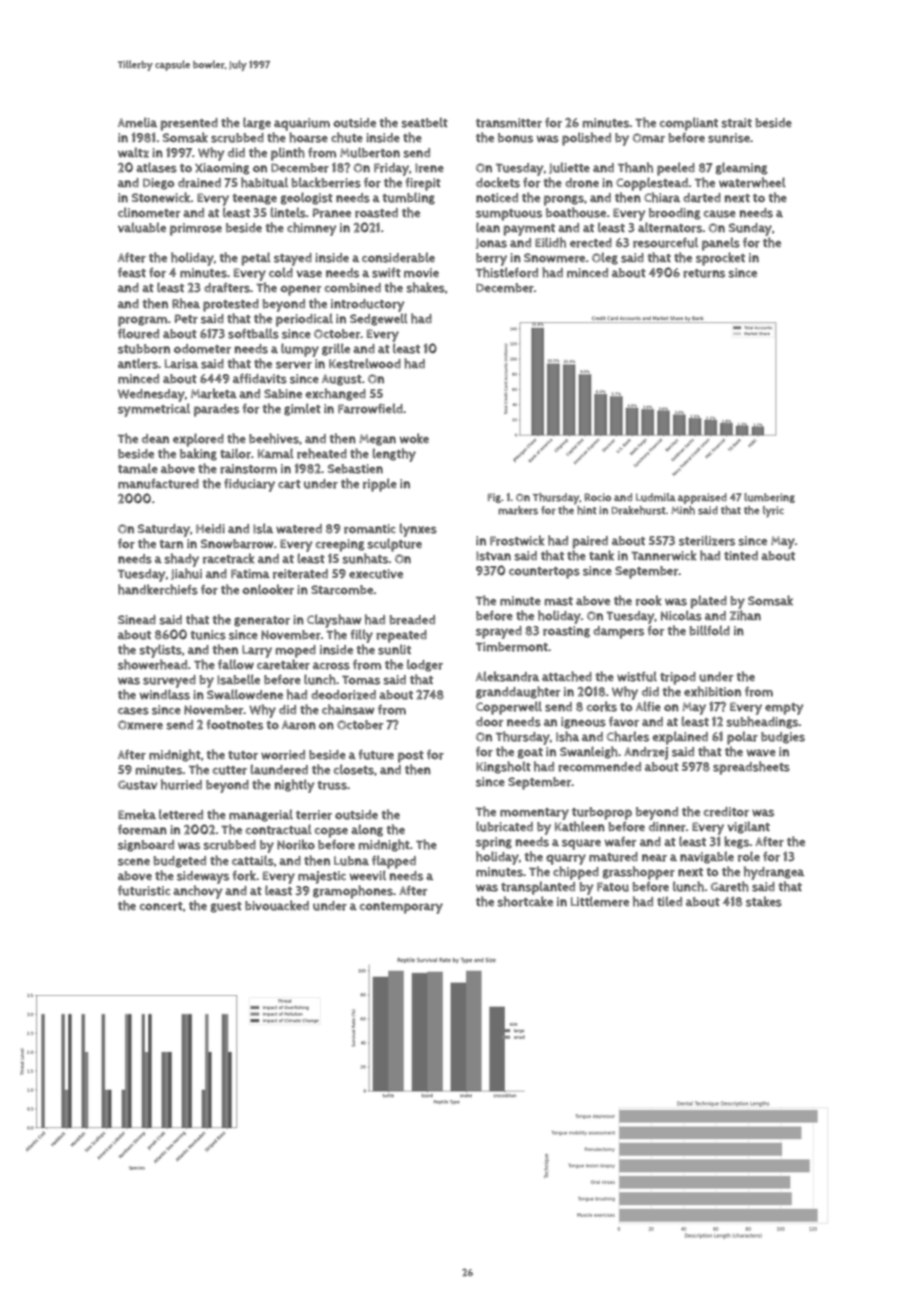 This screenshot has height=1308, width=924. I want to click on aquarium, so click(302, 124).
